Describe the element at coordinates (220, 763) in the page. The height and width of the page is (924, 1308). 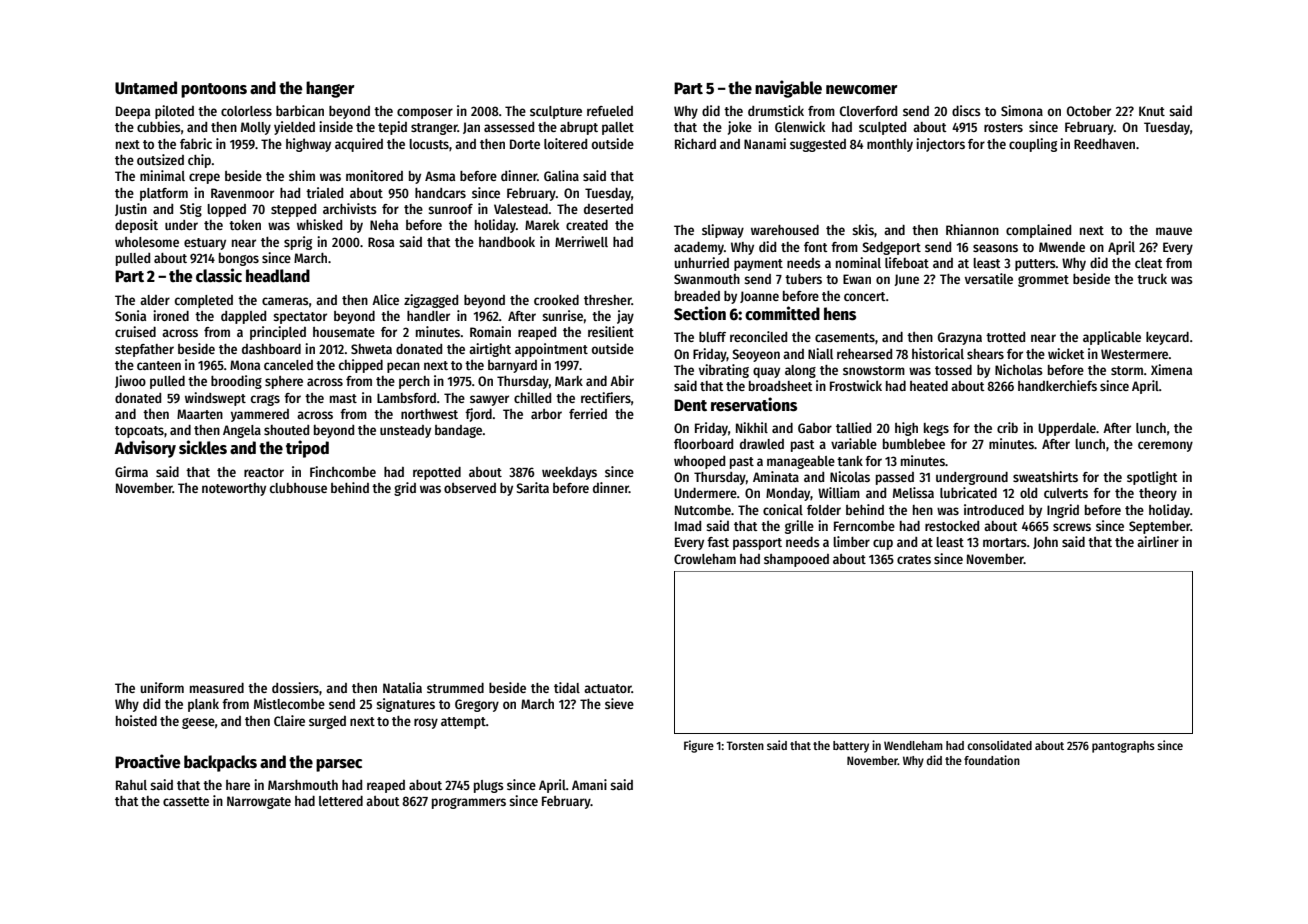
I see `backpacks` at that location.
